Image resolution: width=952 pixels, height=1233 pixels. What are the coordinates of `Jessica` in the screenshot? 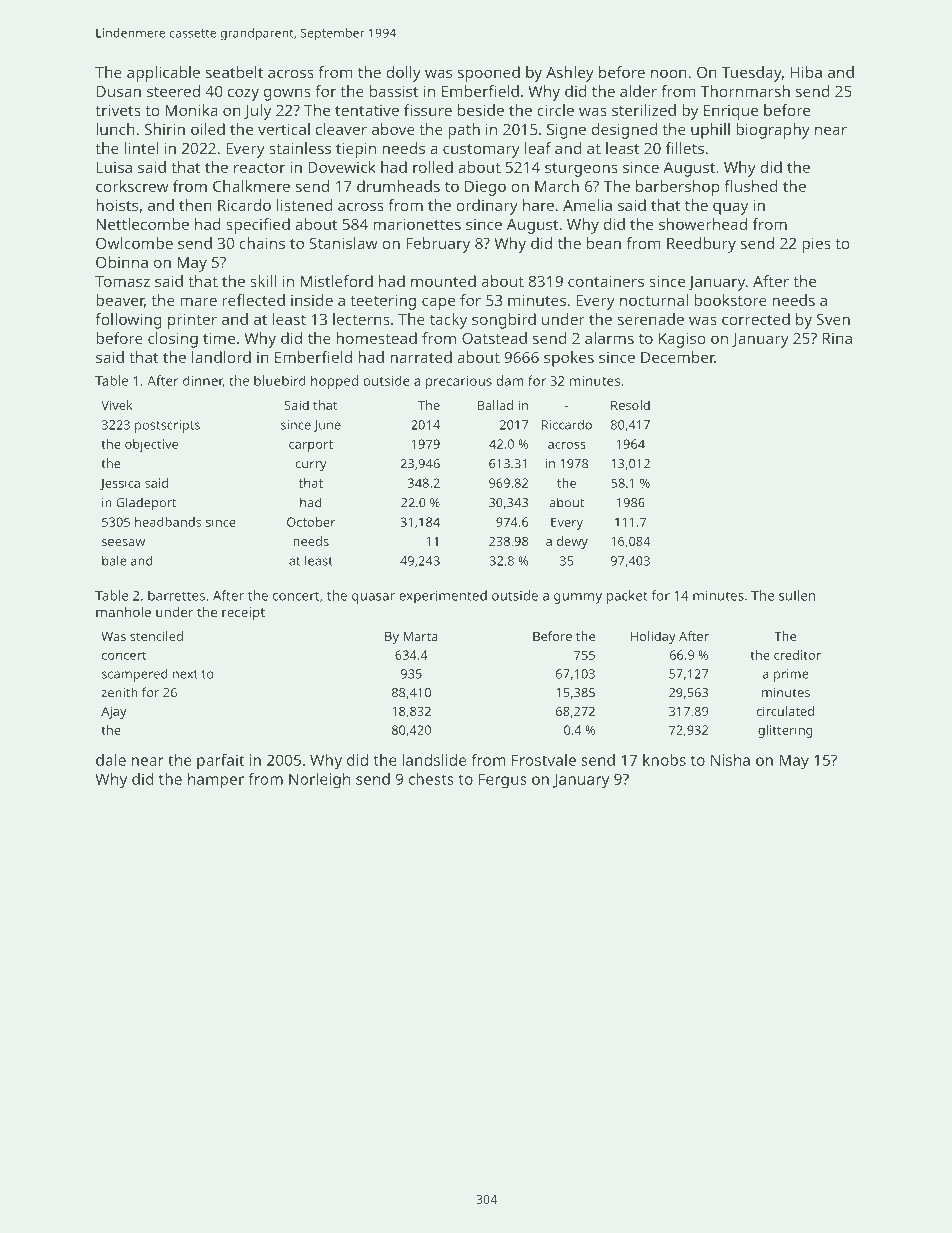 It's located at (120, 484).
